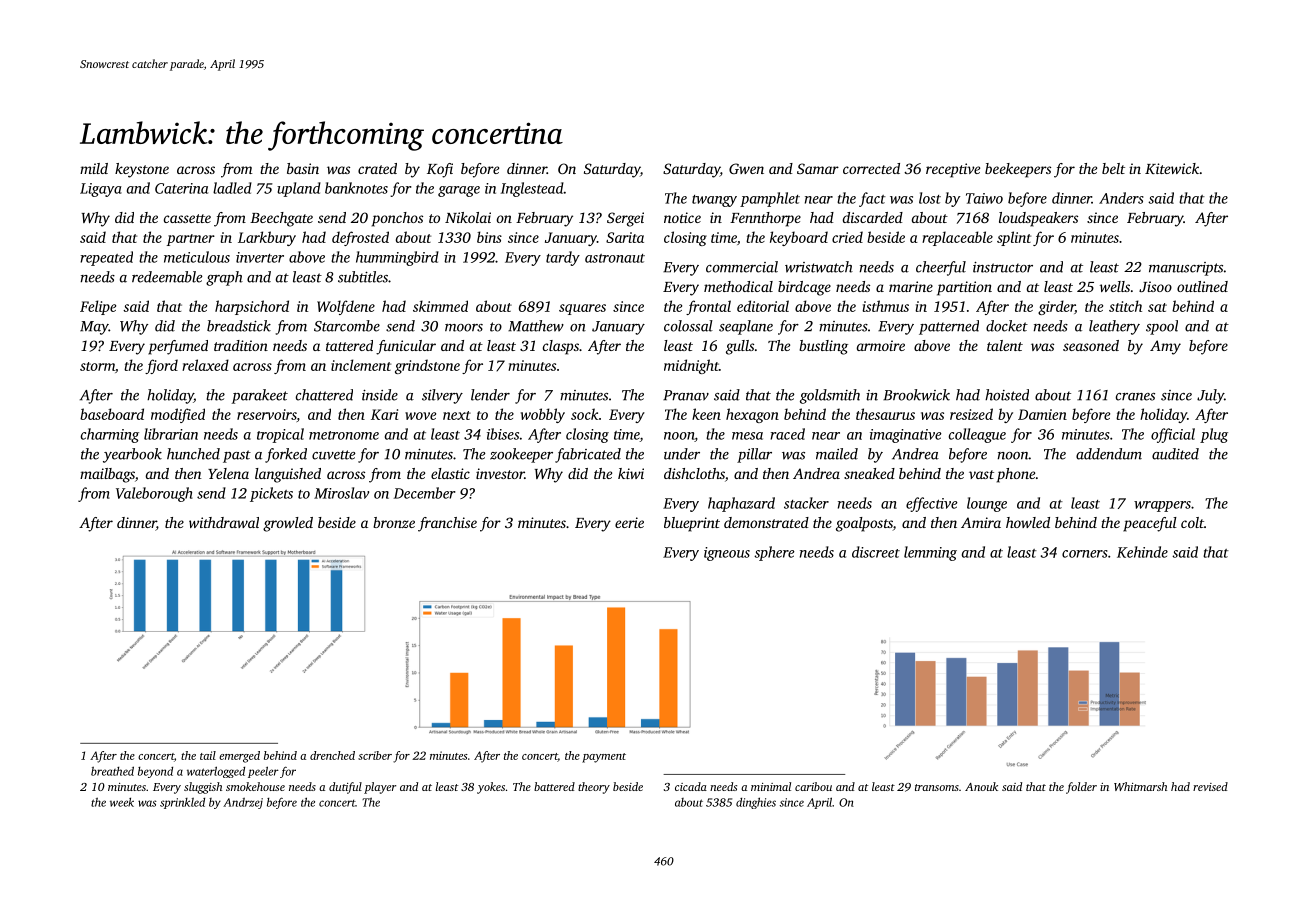 This image has width=1308, height=924. Describe the element at coordinates (746, 168) in the image. I see `Gwen` at that location.
